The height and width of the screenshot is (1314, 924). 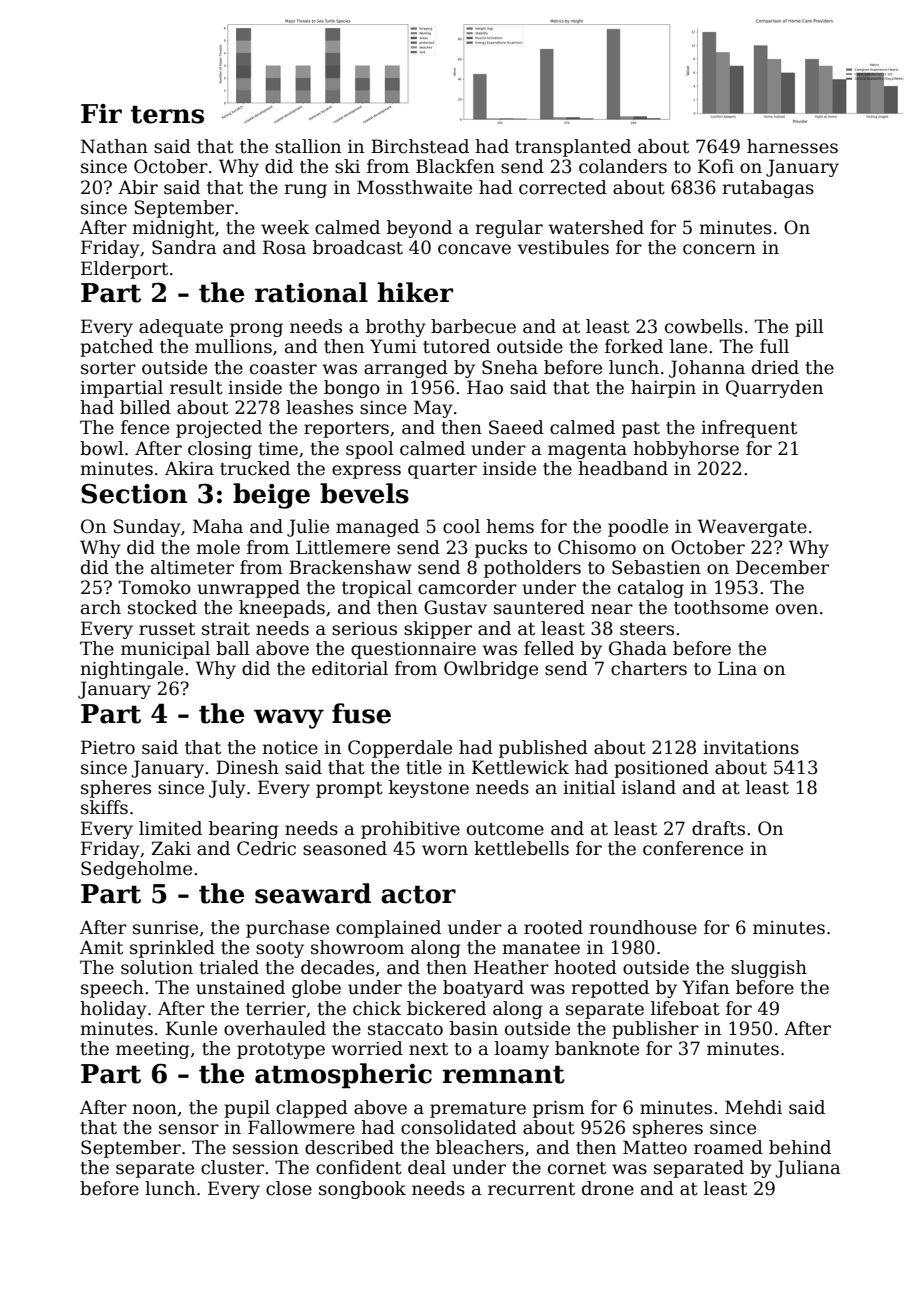 I want to click on harnesses, so click(x=792, y=146).
